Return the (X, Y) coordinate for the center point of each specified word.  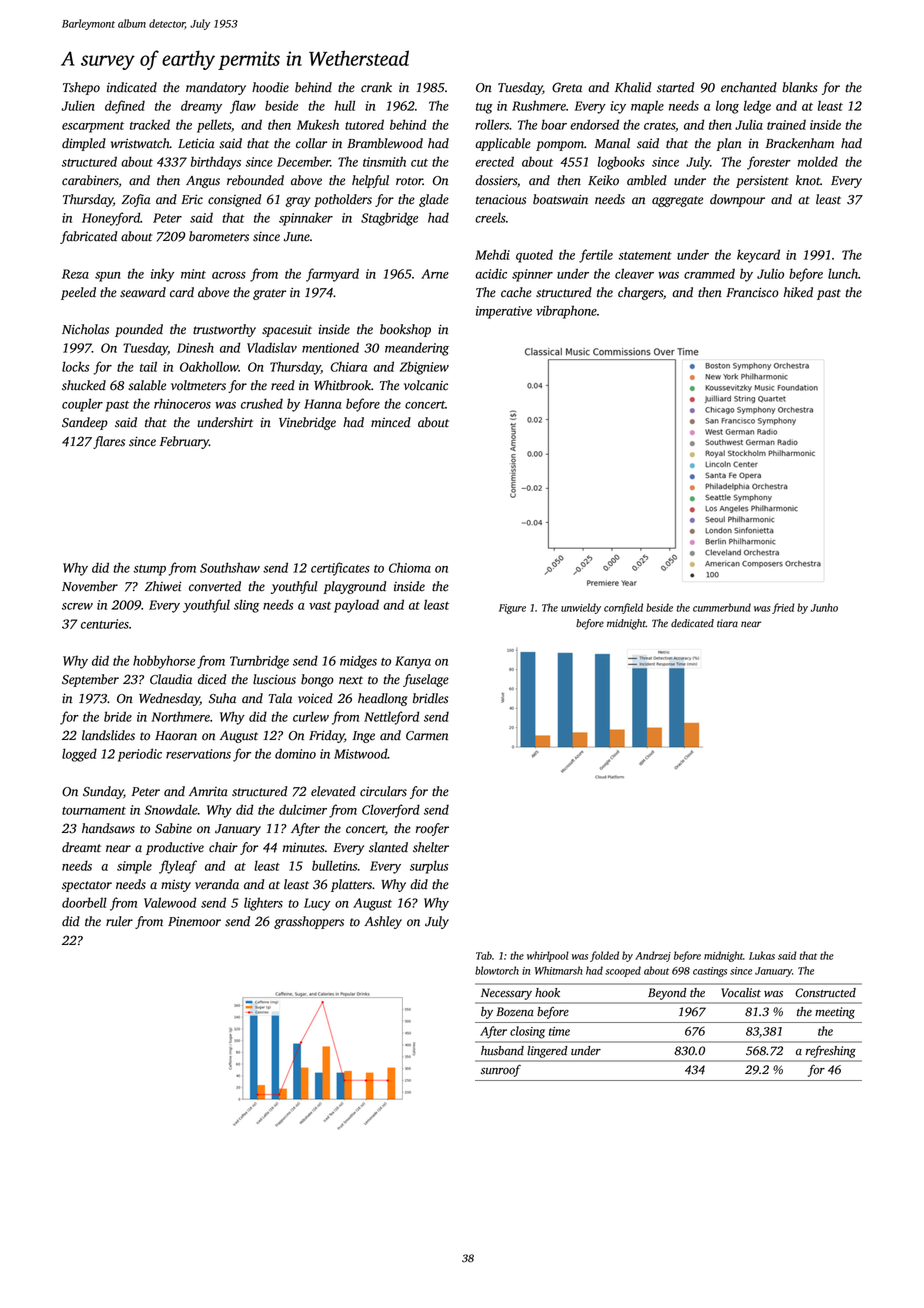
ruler (119, 921)
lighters (263, 904)
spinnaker (306, 219)
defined (125, 107)
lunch (843, 273)
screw (77, 606)
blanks (800, 87)
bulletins (334, 865)
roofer (432, 829)
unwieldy (581, 608)
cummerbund (722, 607)
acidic (491, 273)
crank (376, 87)
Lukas (762, 955)
